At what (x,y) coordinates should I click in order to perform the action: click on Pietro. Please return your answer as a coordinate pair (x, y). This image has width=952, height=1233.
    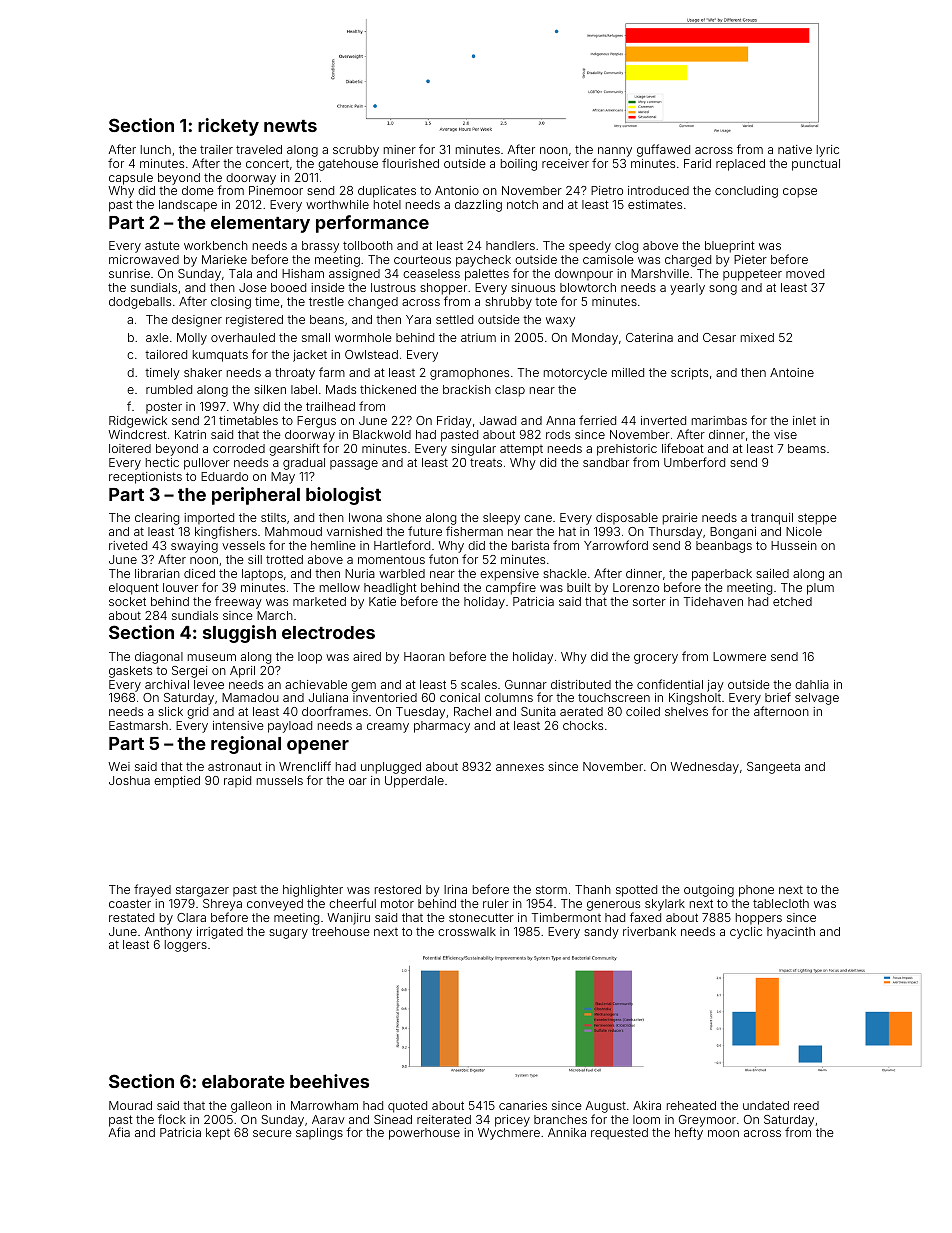
    Looking at the image, I should click on (607, 190).
